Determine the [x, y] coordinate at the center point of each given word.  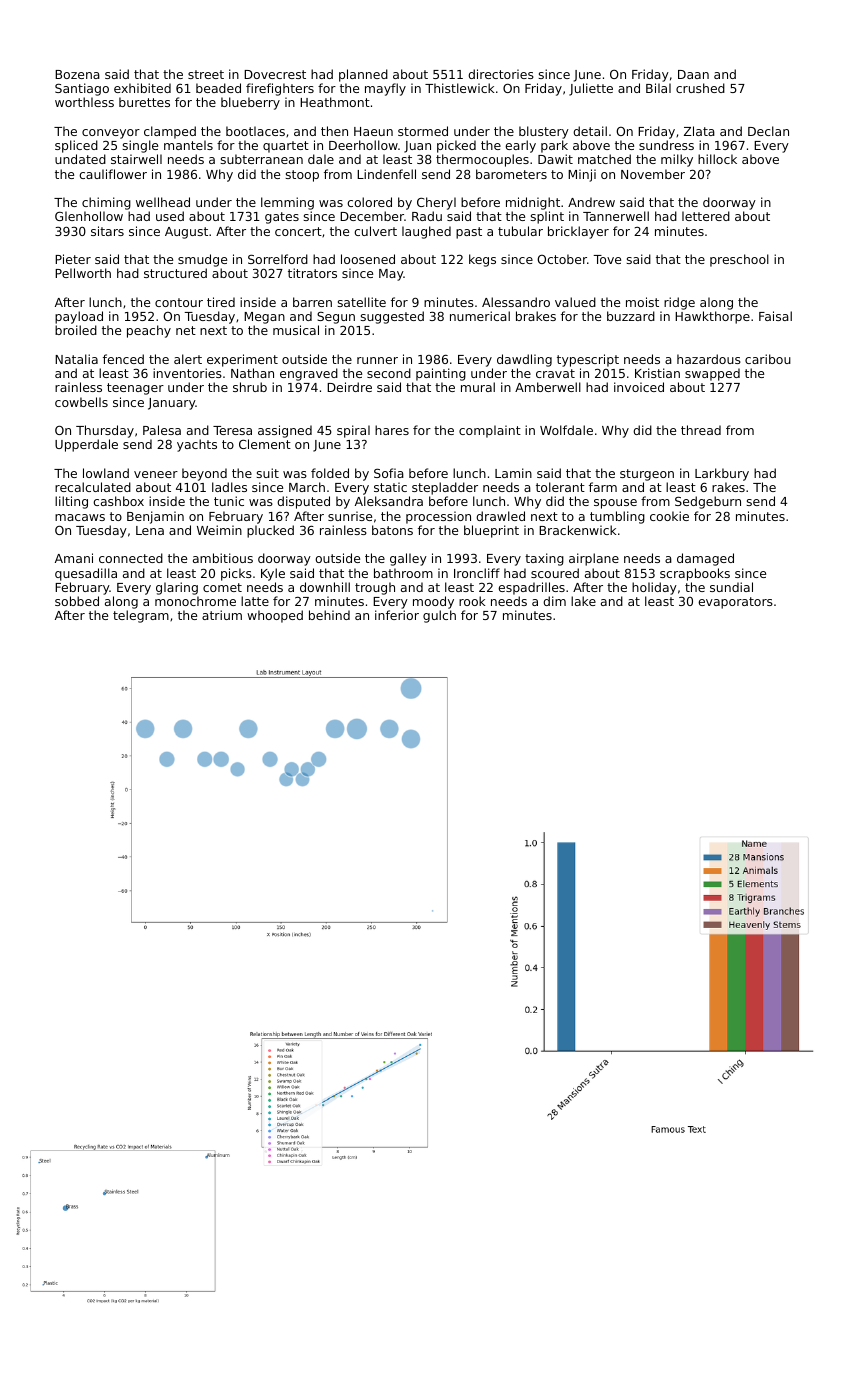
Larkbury [722, 474]
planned [363, 75]
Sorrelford [278, 259]
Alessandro [516, 302]
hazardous [709, 359]
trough [375, 588]
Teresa [232, 430]
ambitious [223, 558]
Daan [693, 74]
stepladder [445, 488]
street [206, 74]
